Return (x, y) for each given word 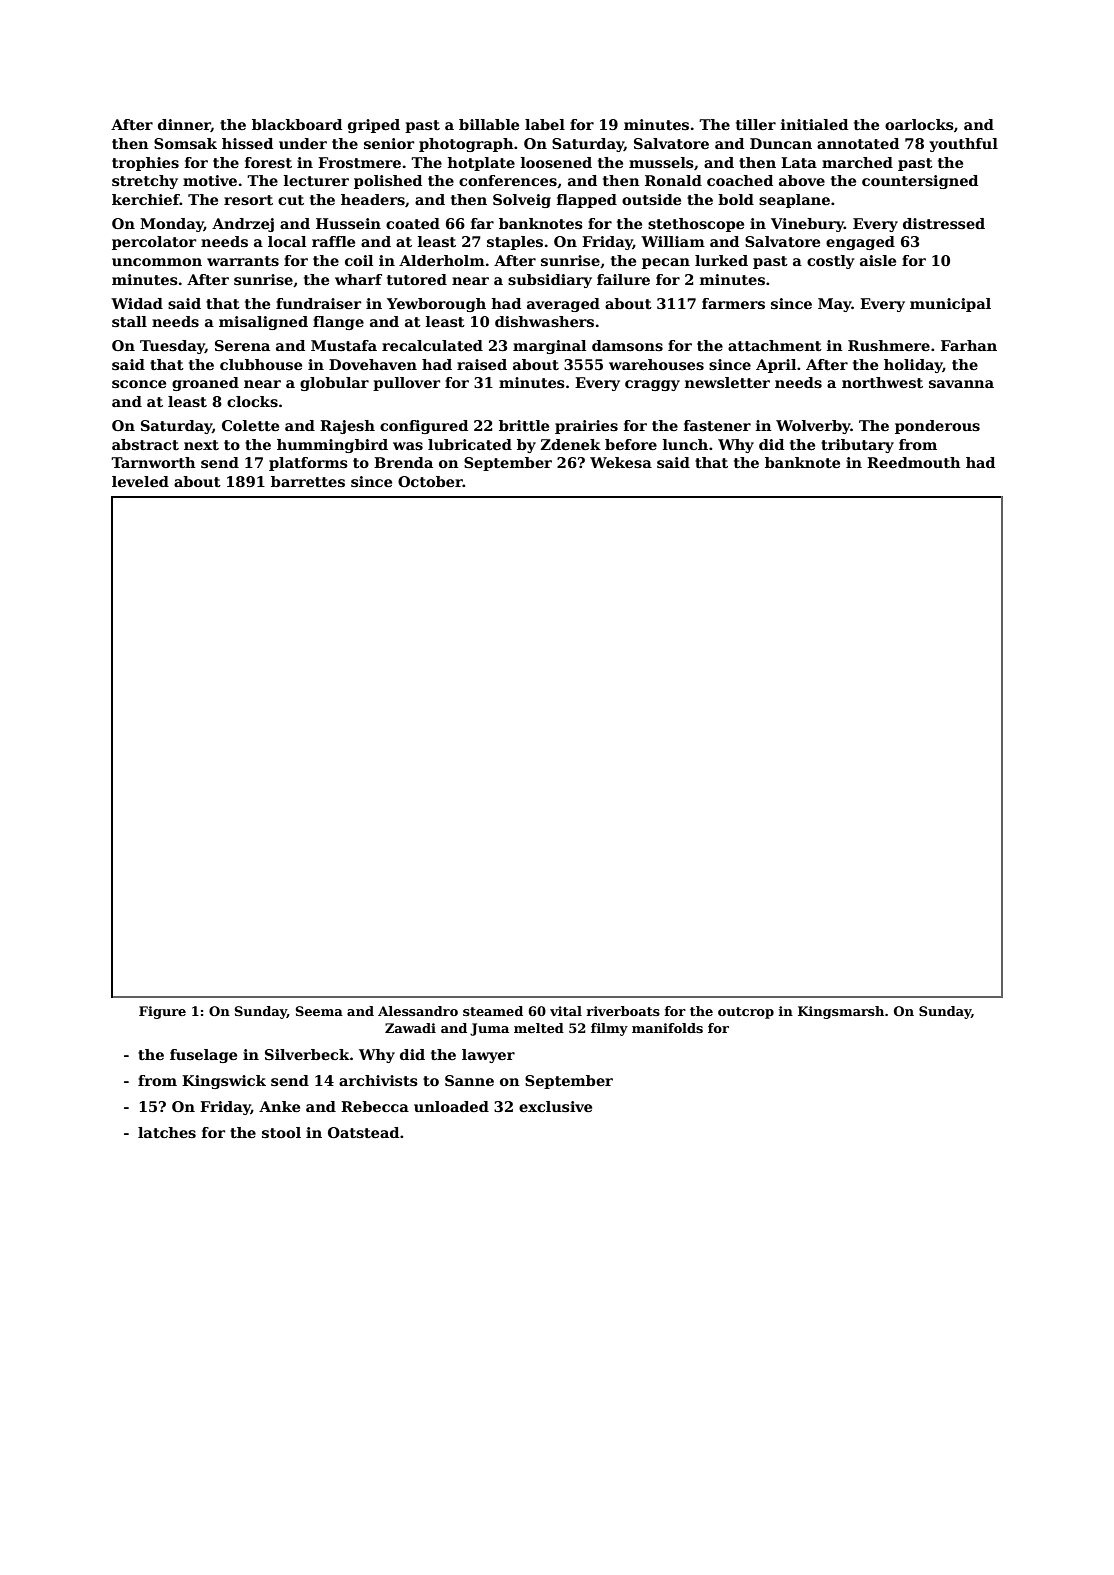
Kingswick (224, 1082)
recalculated (432, 345)
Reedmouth (914, 462)
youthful (963, 145)
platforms (308, 464)
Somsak (185, 143)
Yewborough (436, 305)
